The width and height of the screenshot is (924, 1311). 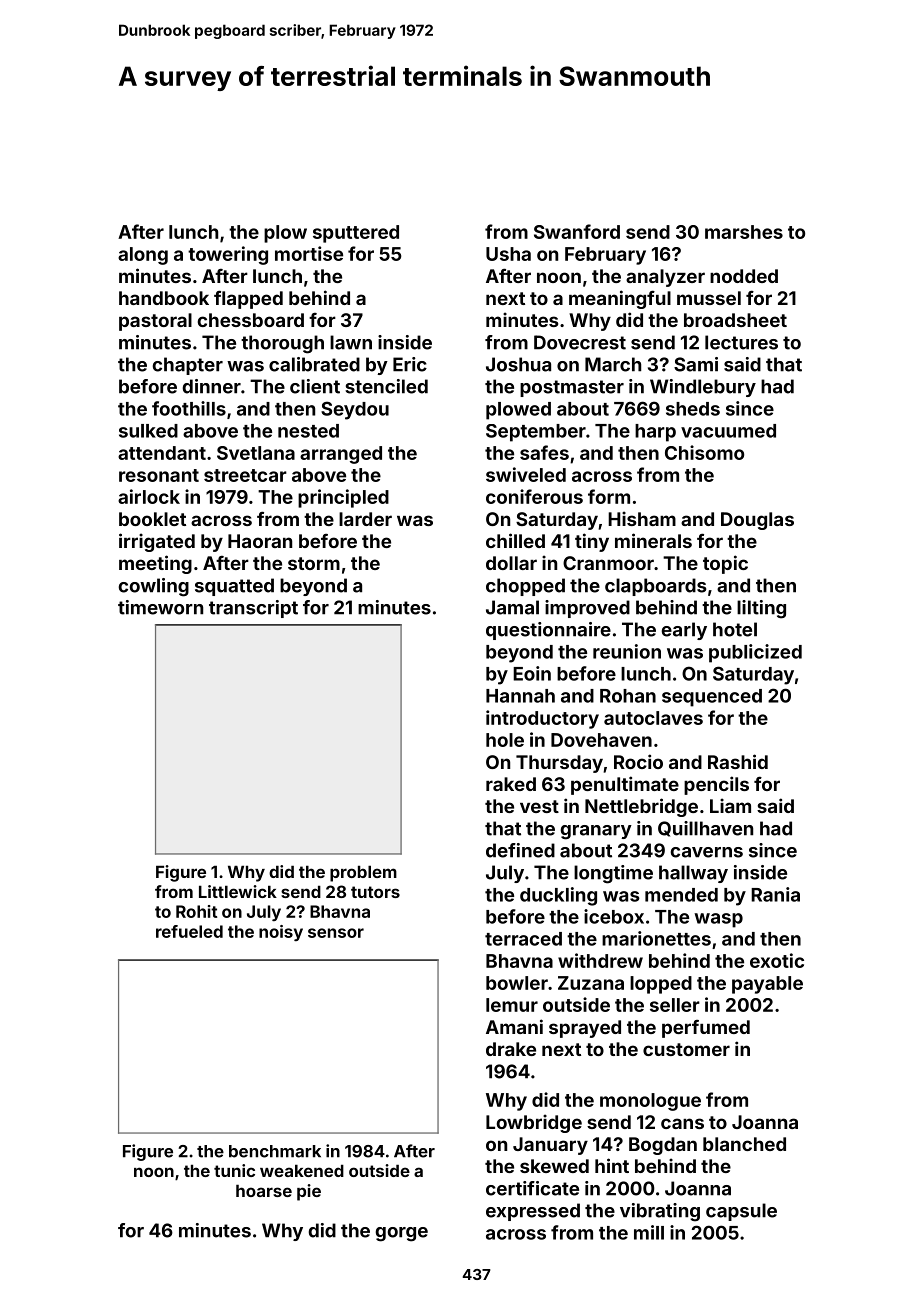 I want to click on towering, so click(x=228, y=255).
